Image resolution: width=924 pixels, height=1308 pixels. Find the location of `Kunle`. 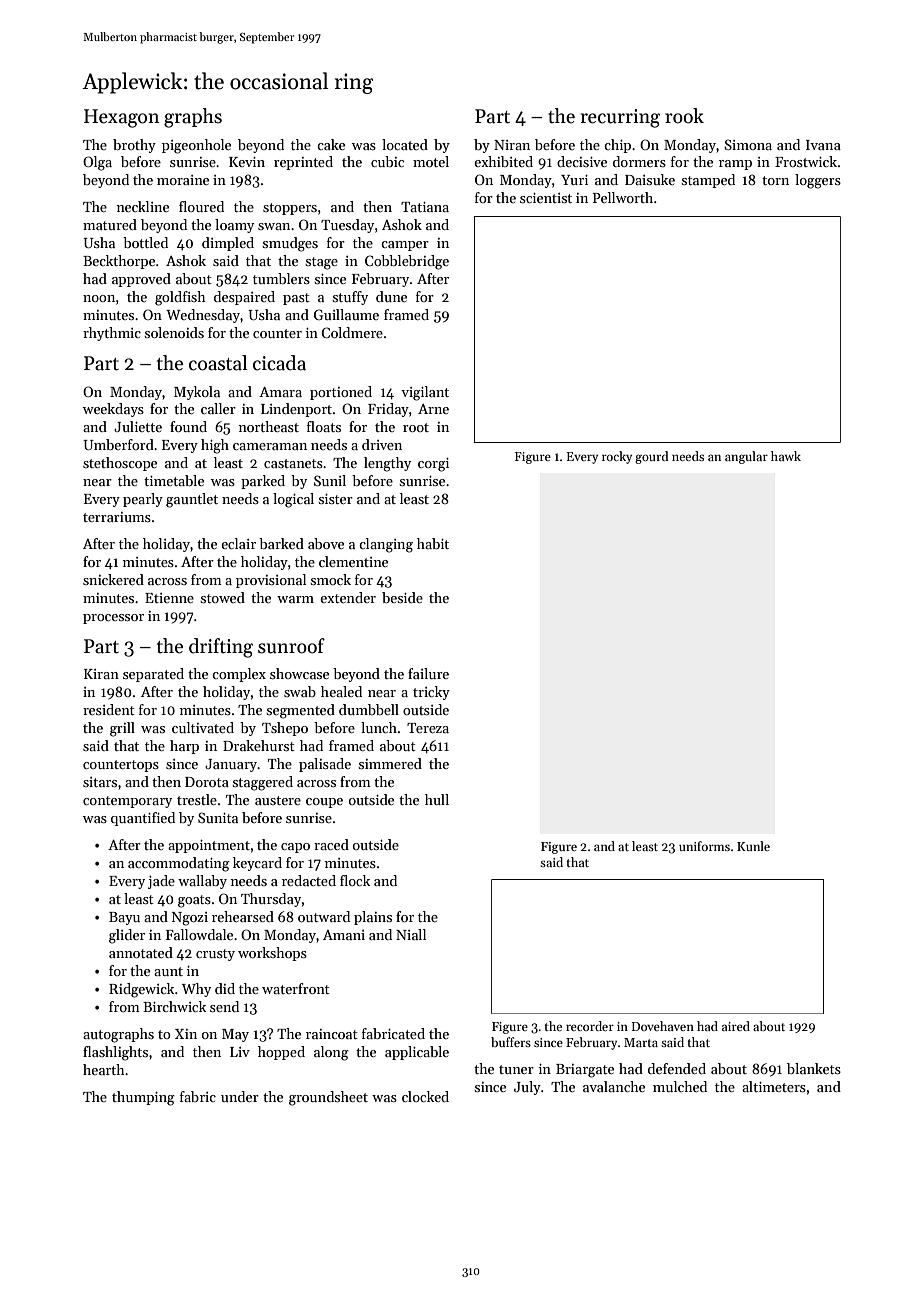

Kunle is located at coordinates (753, 846).
